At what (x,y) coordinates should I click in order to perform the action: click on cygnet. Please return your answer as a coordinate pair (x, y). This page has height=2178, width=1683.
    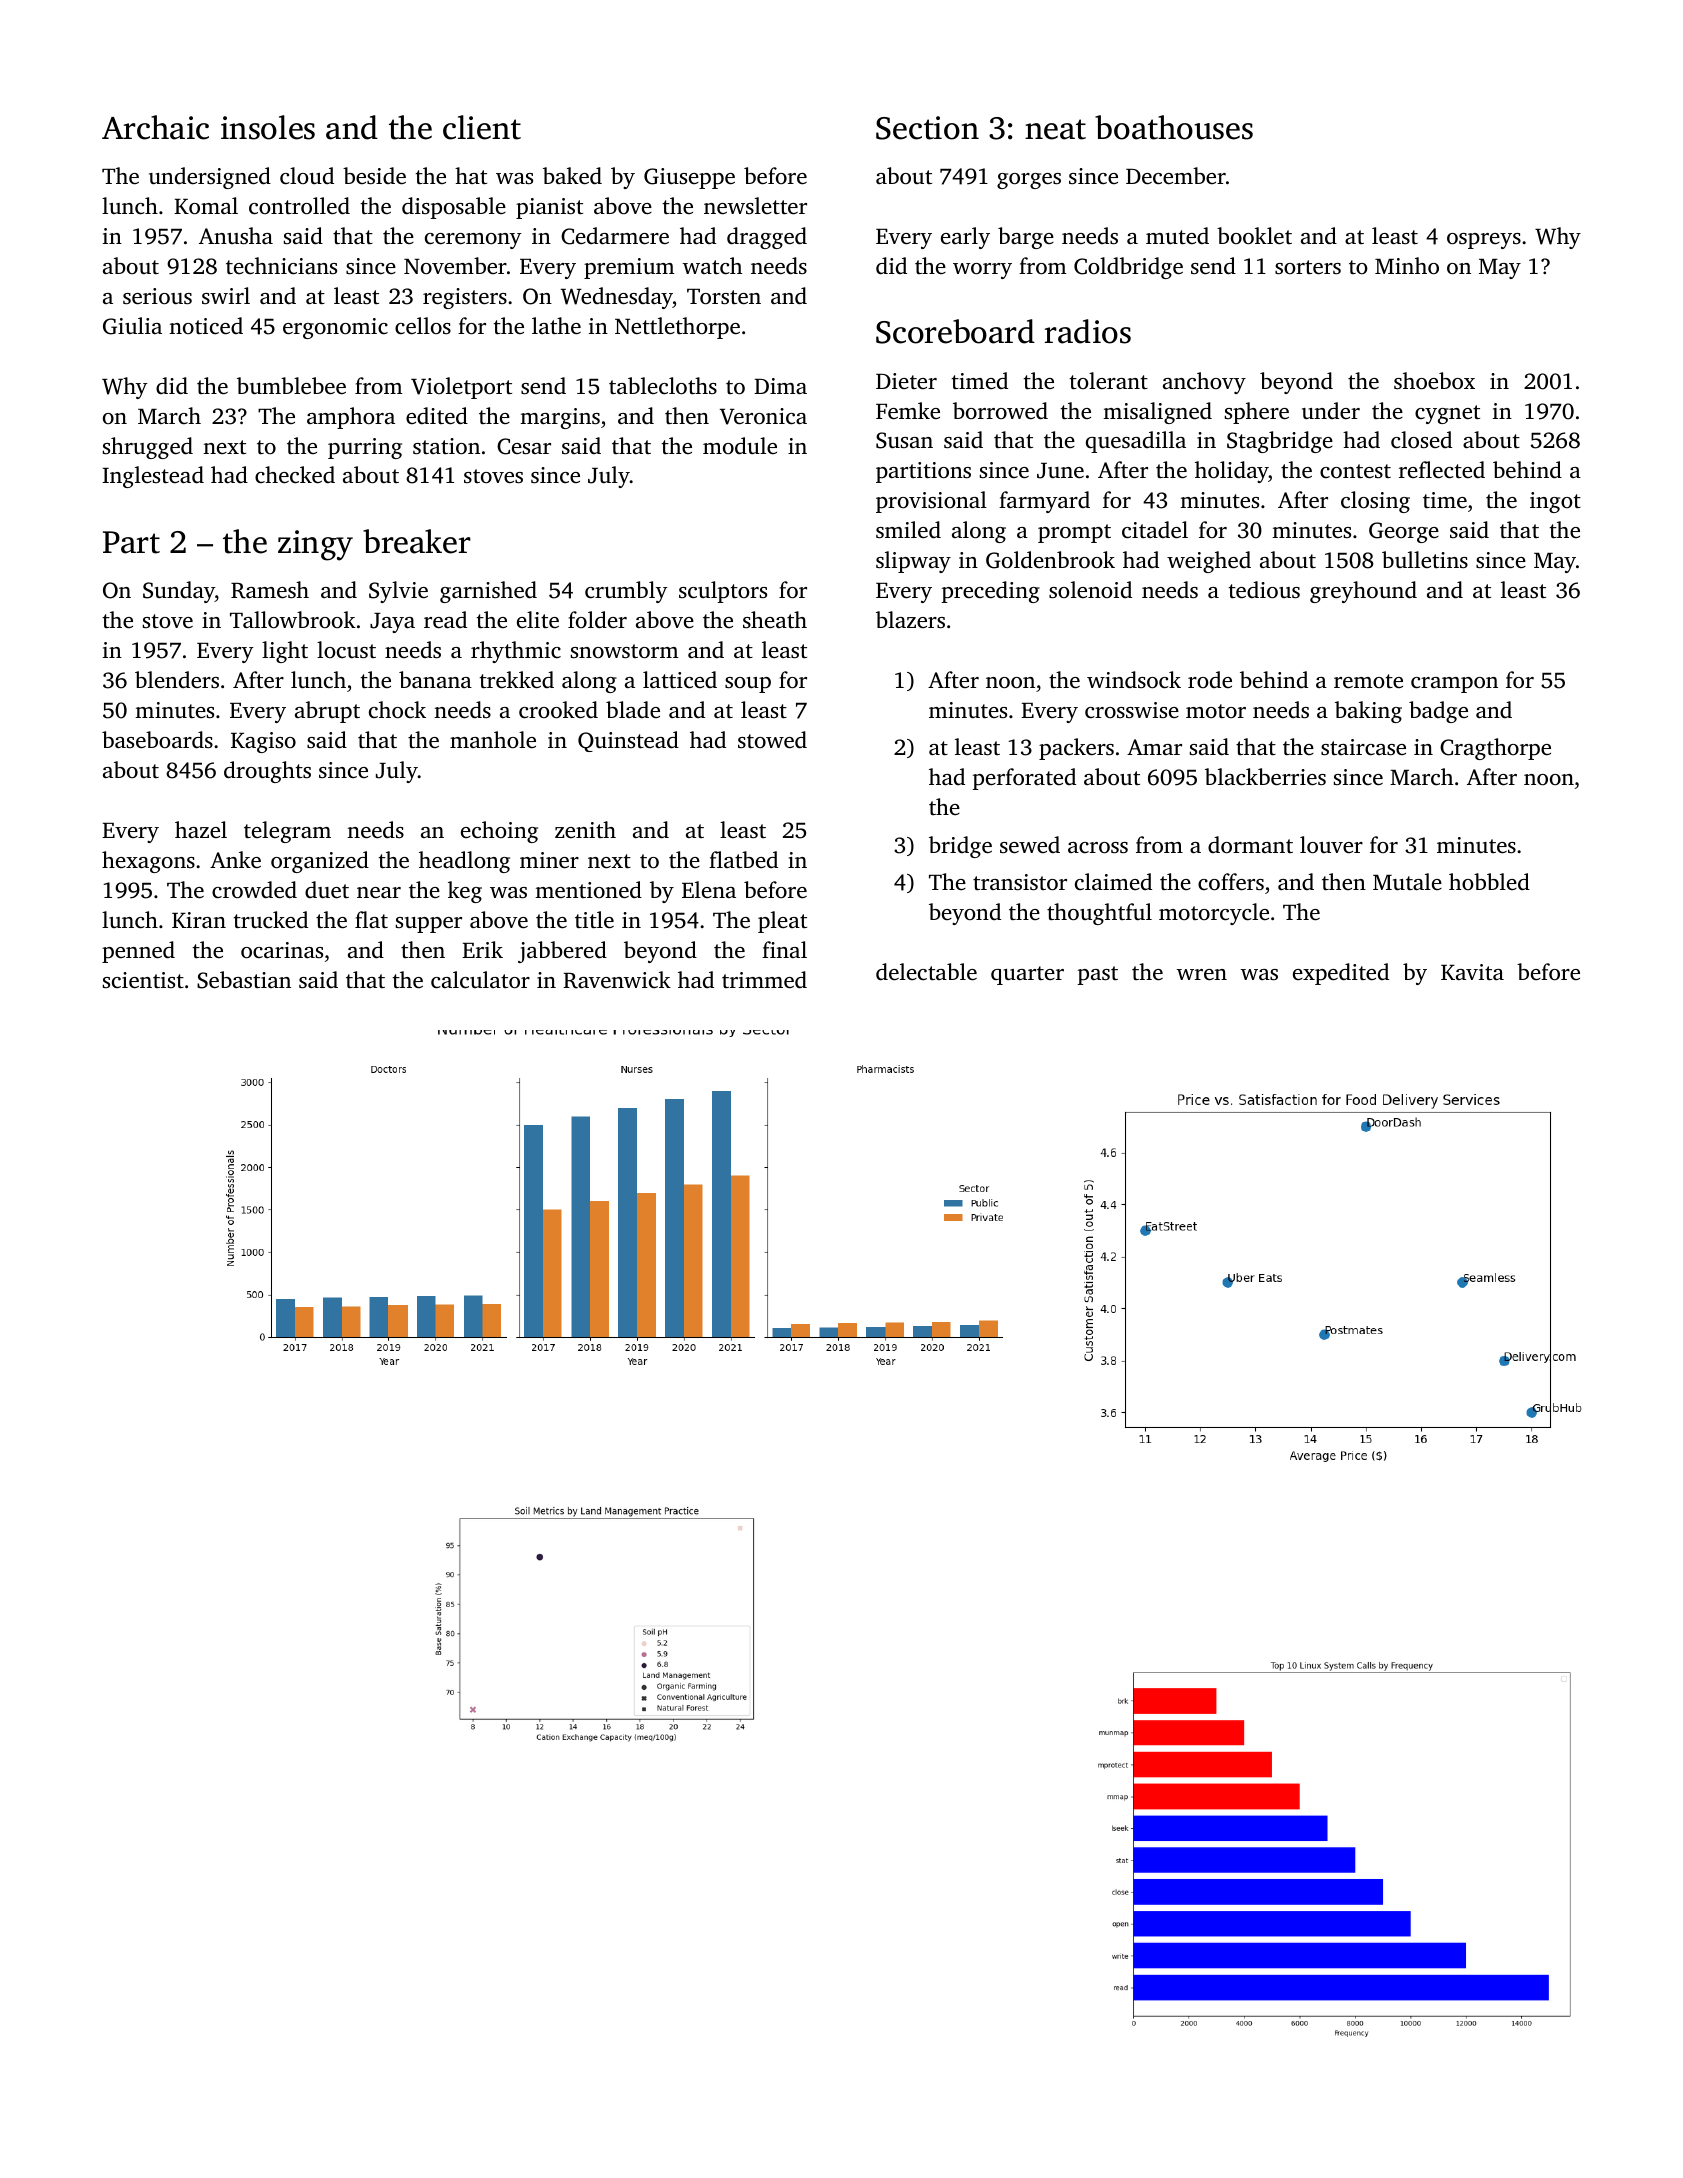
    Looking at the image, I should click on (1447, 414).
